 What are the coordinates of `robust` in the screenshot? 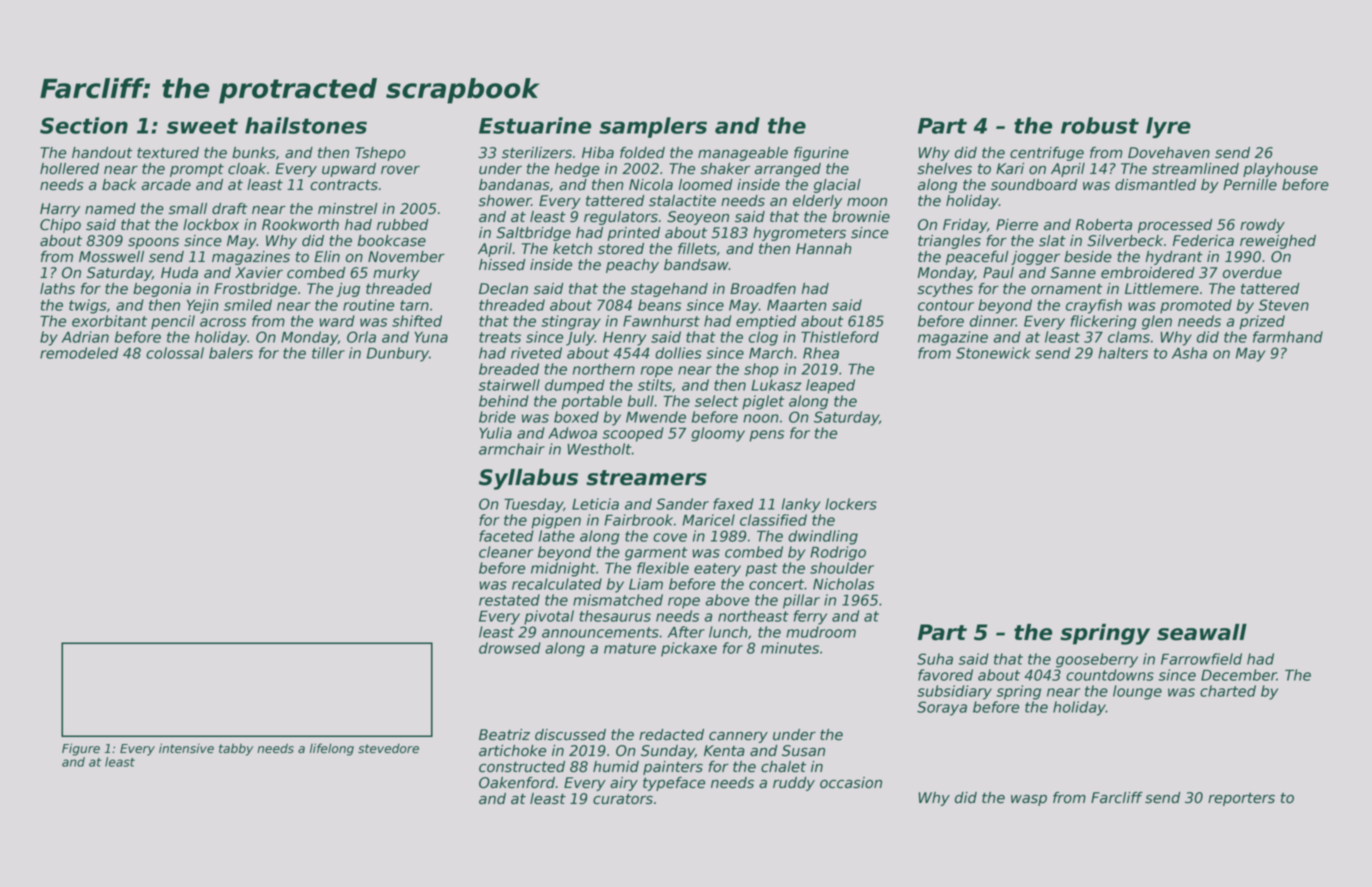 It's located at (1100, 125).
